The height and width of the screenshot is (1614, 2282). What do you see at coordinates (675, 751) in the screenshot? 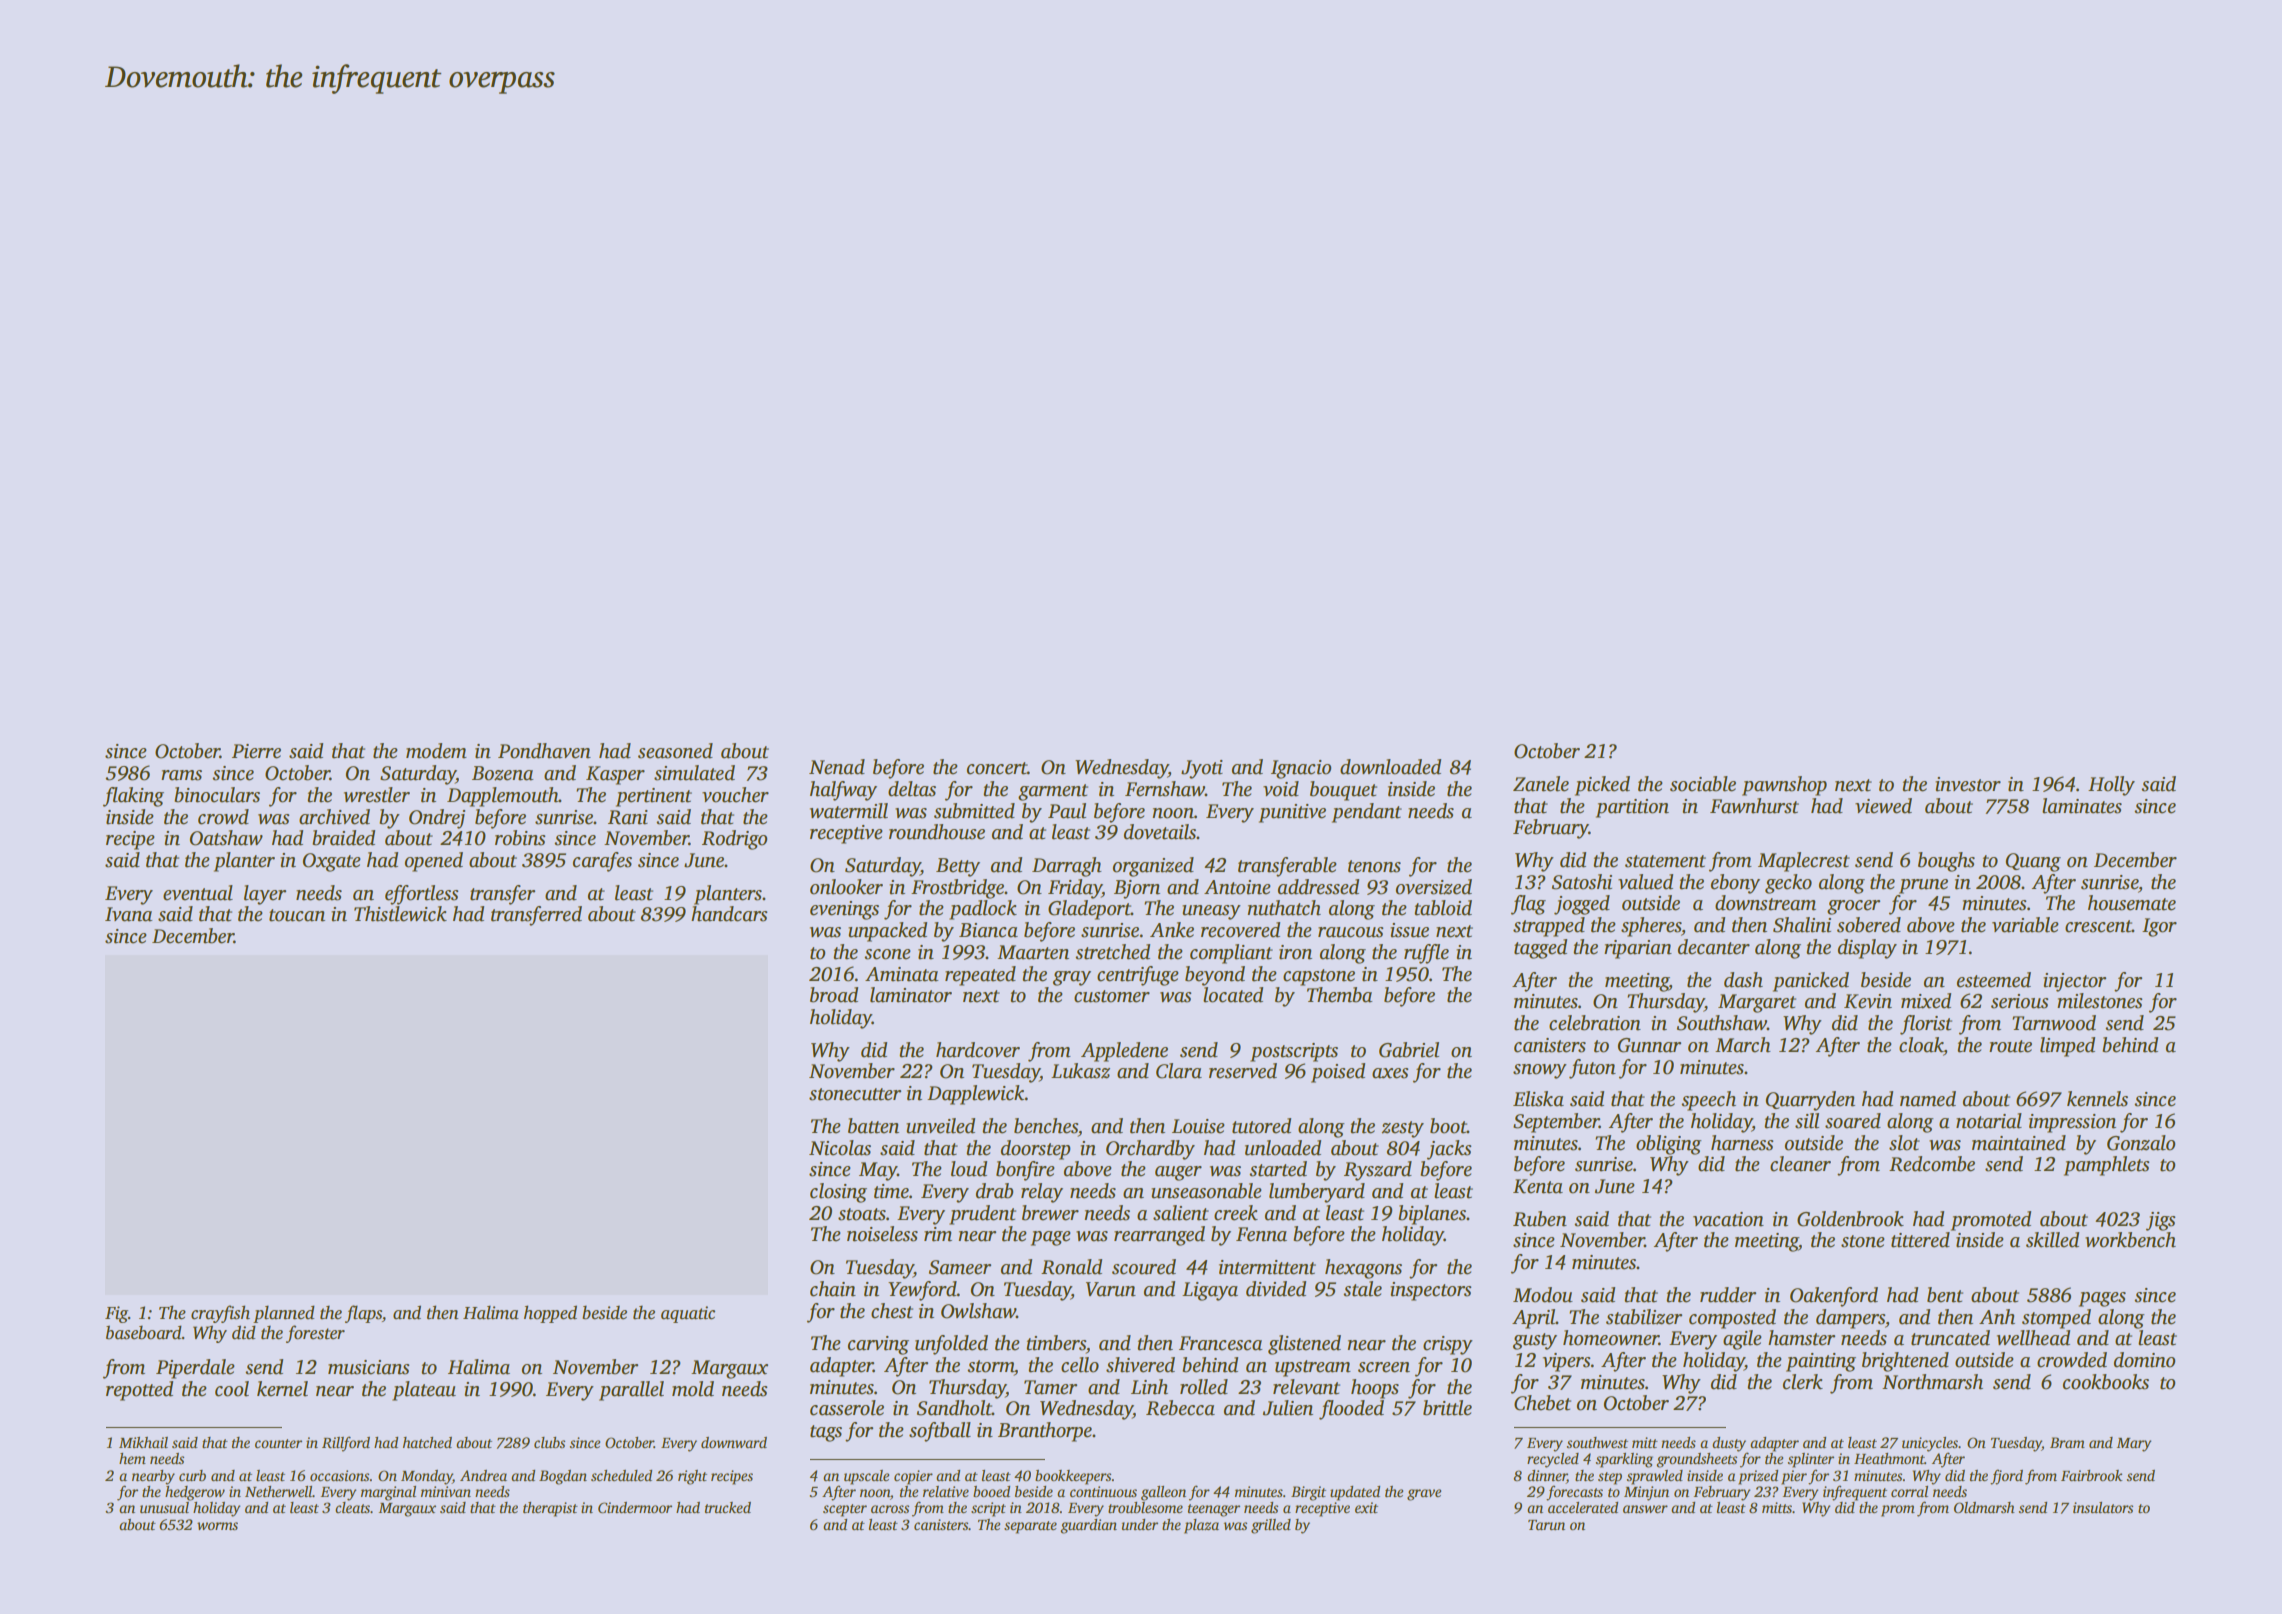
I see `seasoned` at bounding box center [675, 751].
